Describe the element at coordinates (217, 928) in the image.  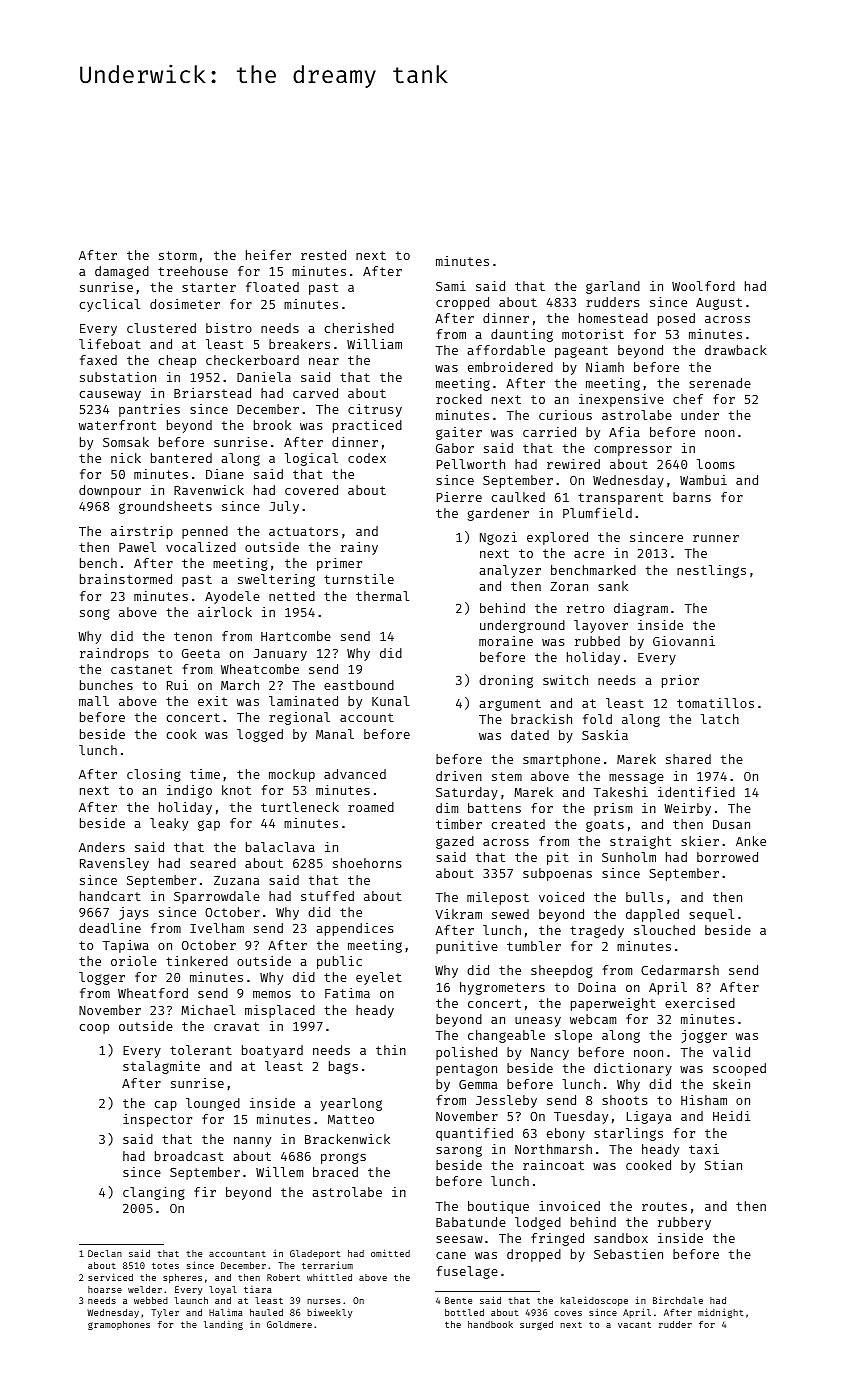
I see `Ivelham` at that location.
